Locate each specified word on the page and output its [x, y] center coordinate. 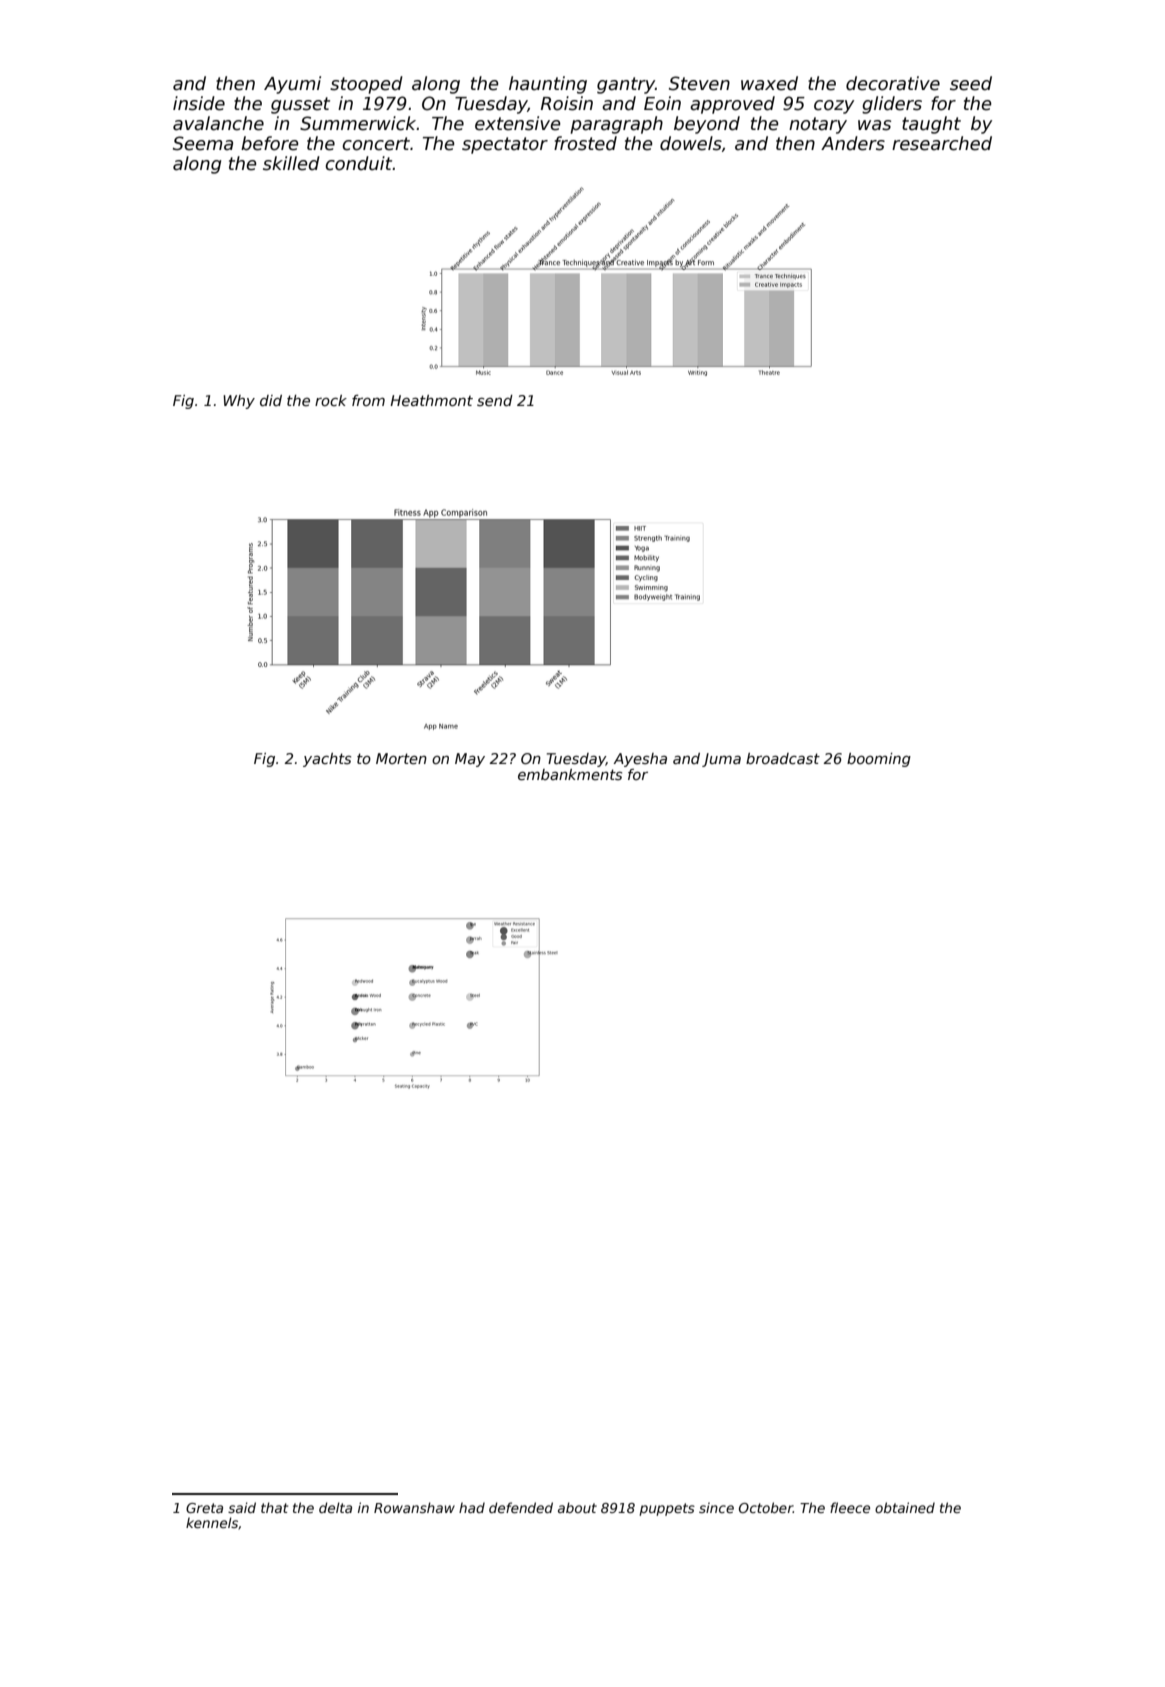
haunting [548, 85]
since [716, 1507]
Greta [204, 1508]
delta [335, 1507]
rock [331, 400]
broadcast [783, 758]
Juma [721, 760]
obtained [905, 1507]
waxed [769, 83]
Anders [853, 143]
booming [879, 760]
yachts [327, 760]
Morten [401, 758]
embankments [570, 774]
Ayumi [292, 85]
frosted [585, 143]
